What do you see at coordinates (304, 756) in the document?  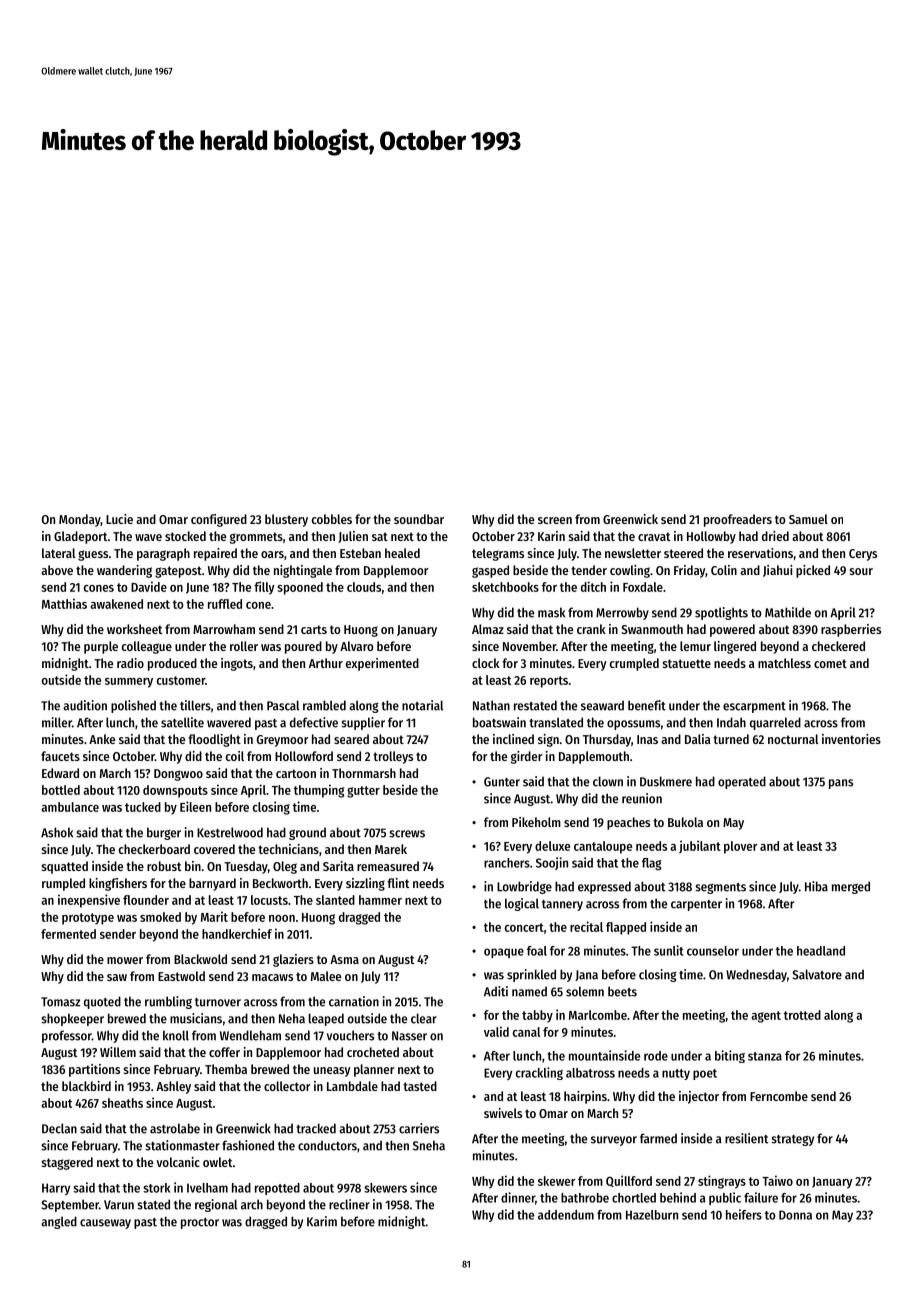 I see `Hollowford` at bounding box center [304, 756].
